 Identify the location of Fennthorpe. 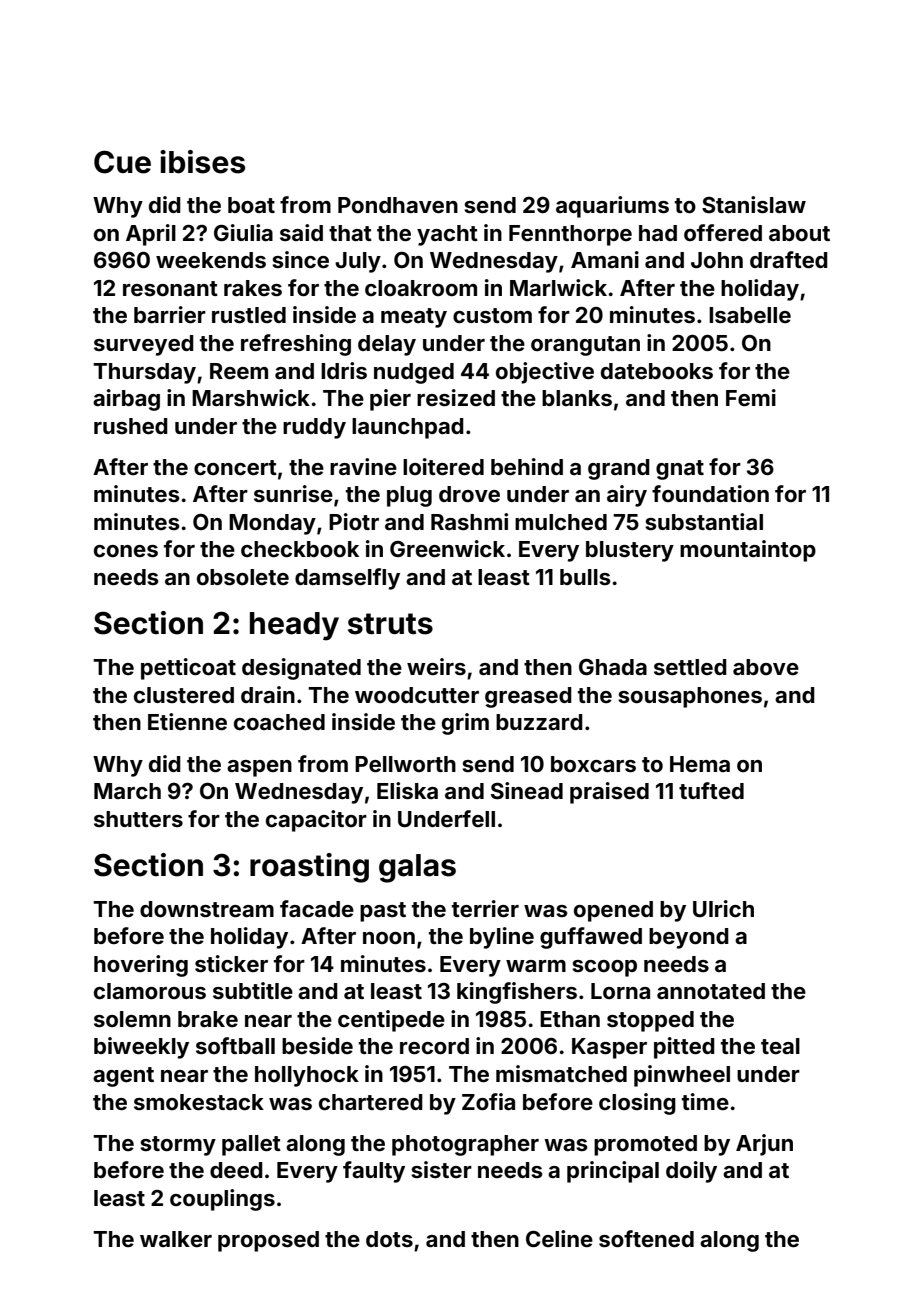
(570, 235).
